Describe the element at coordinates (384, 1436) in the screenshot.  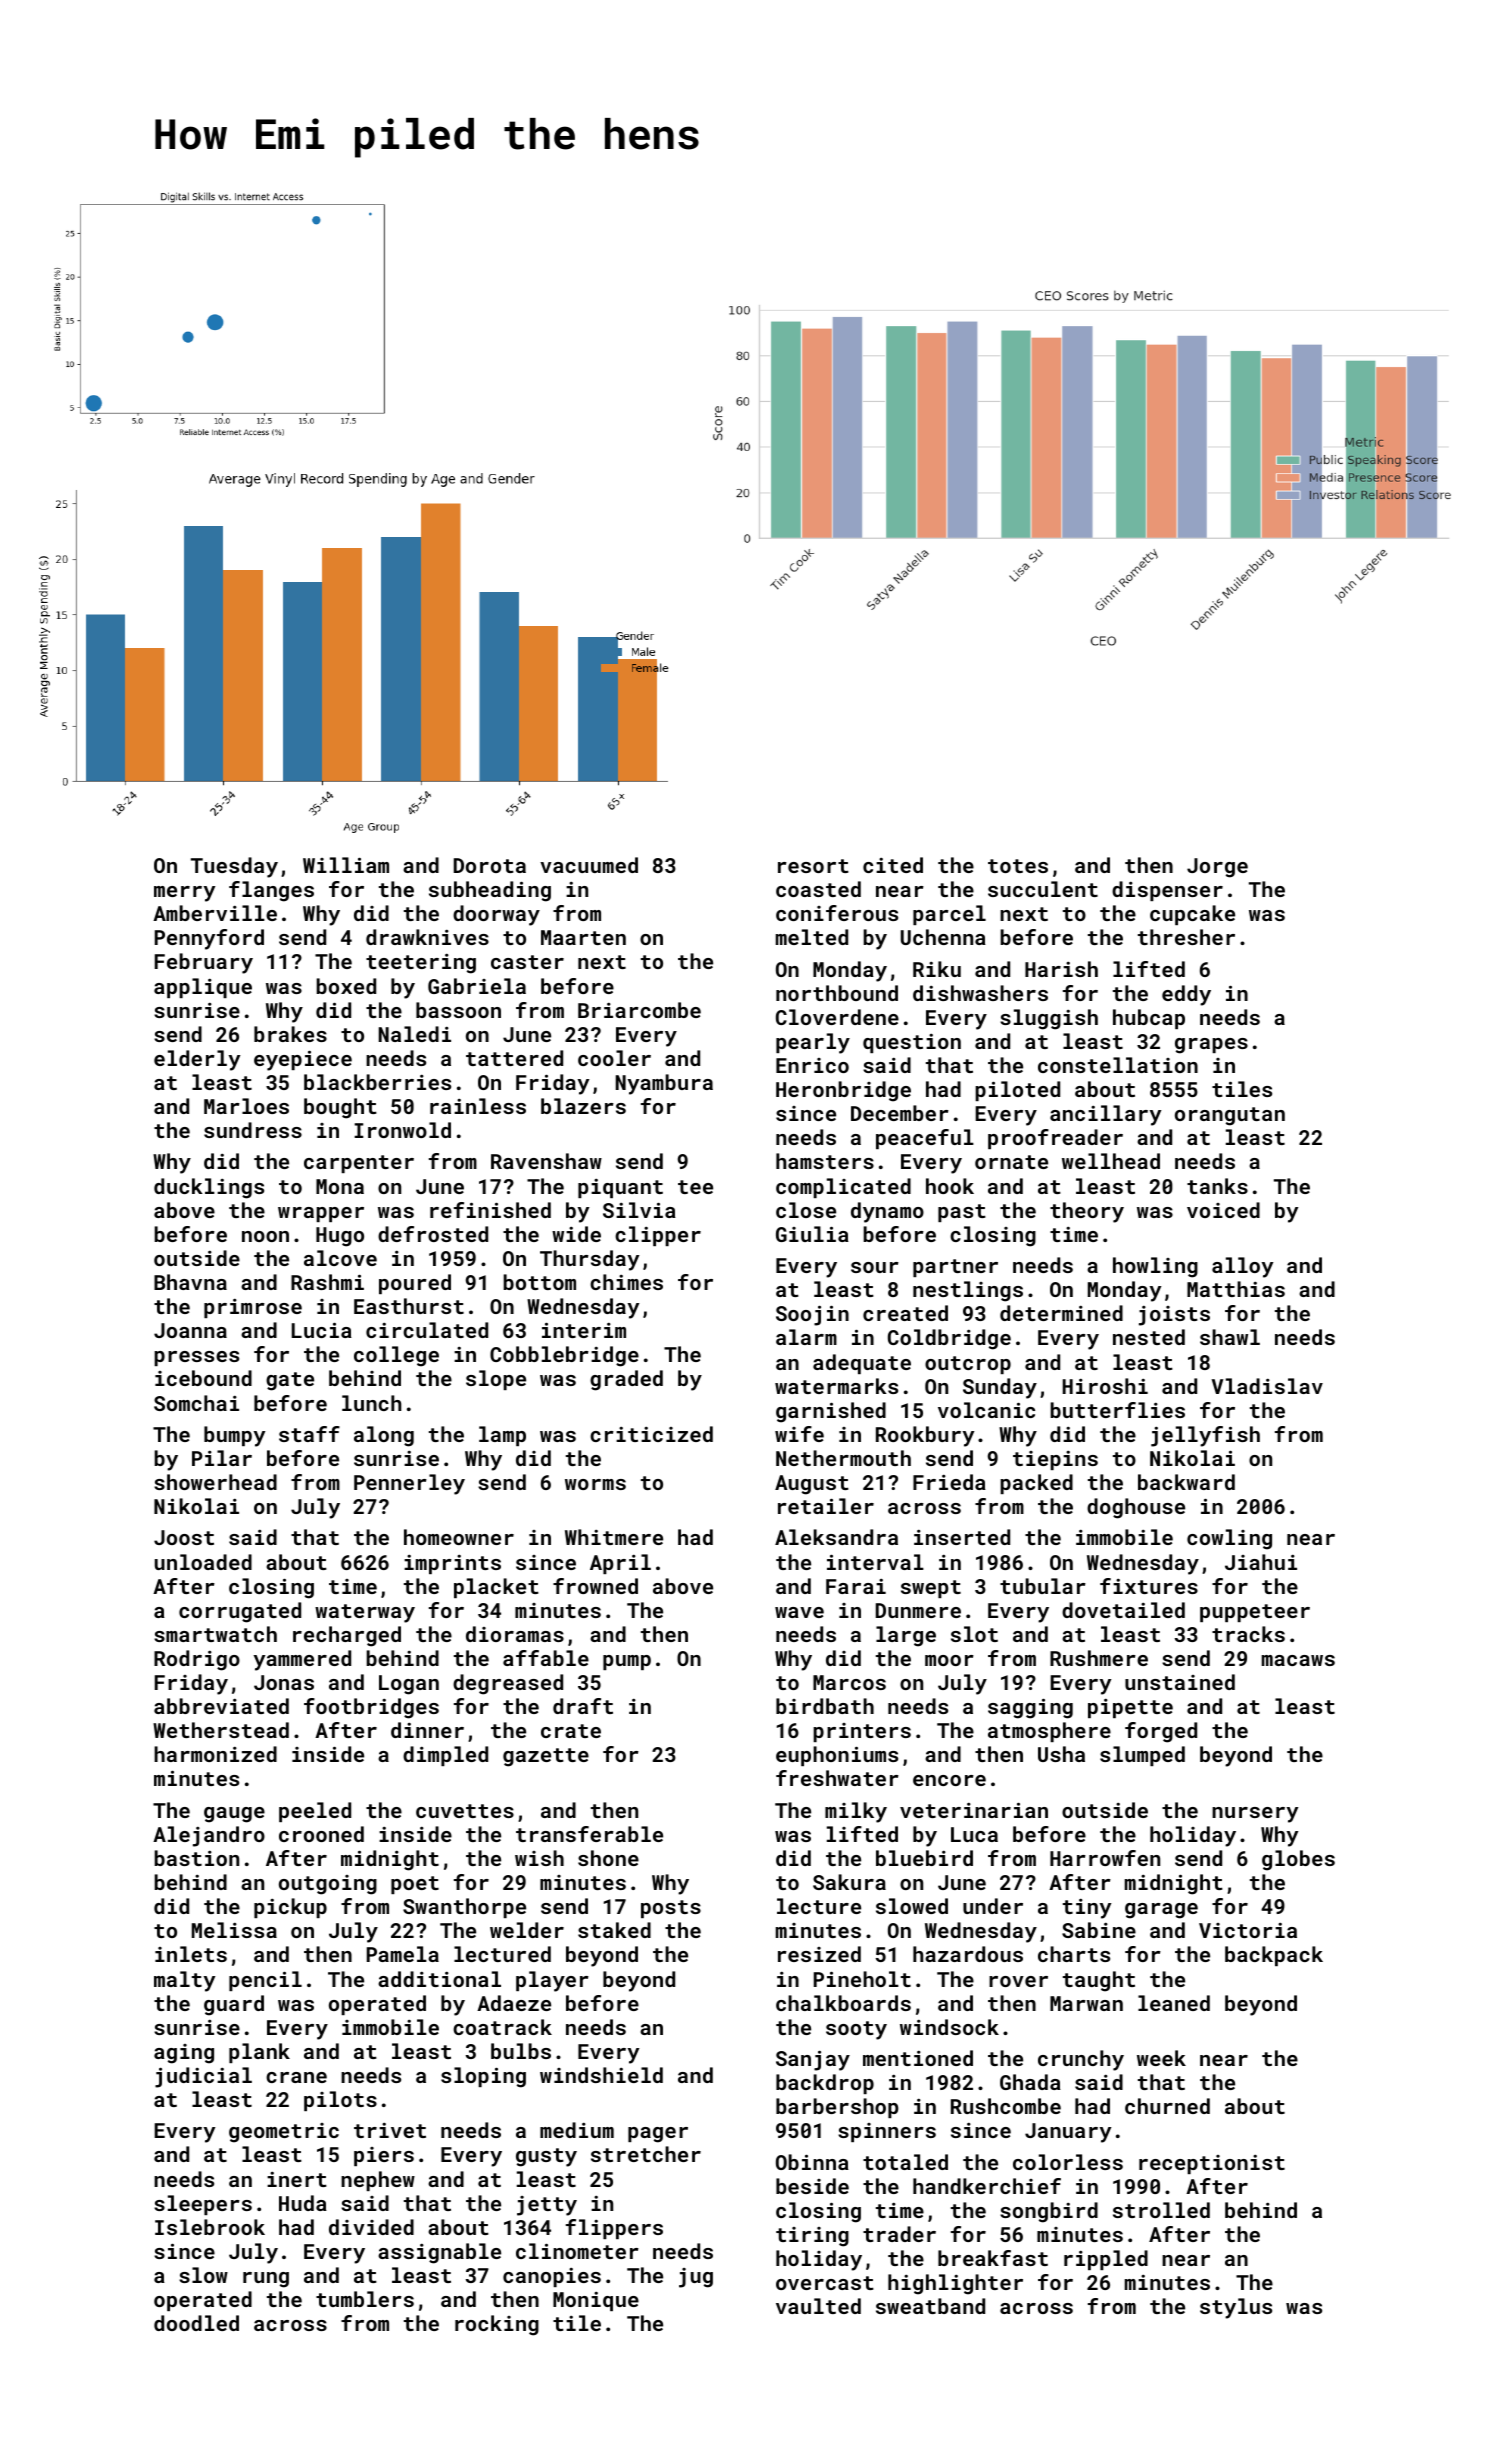
I see `along` at that location.
